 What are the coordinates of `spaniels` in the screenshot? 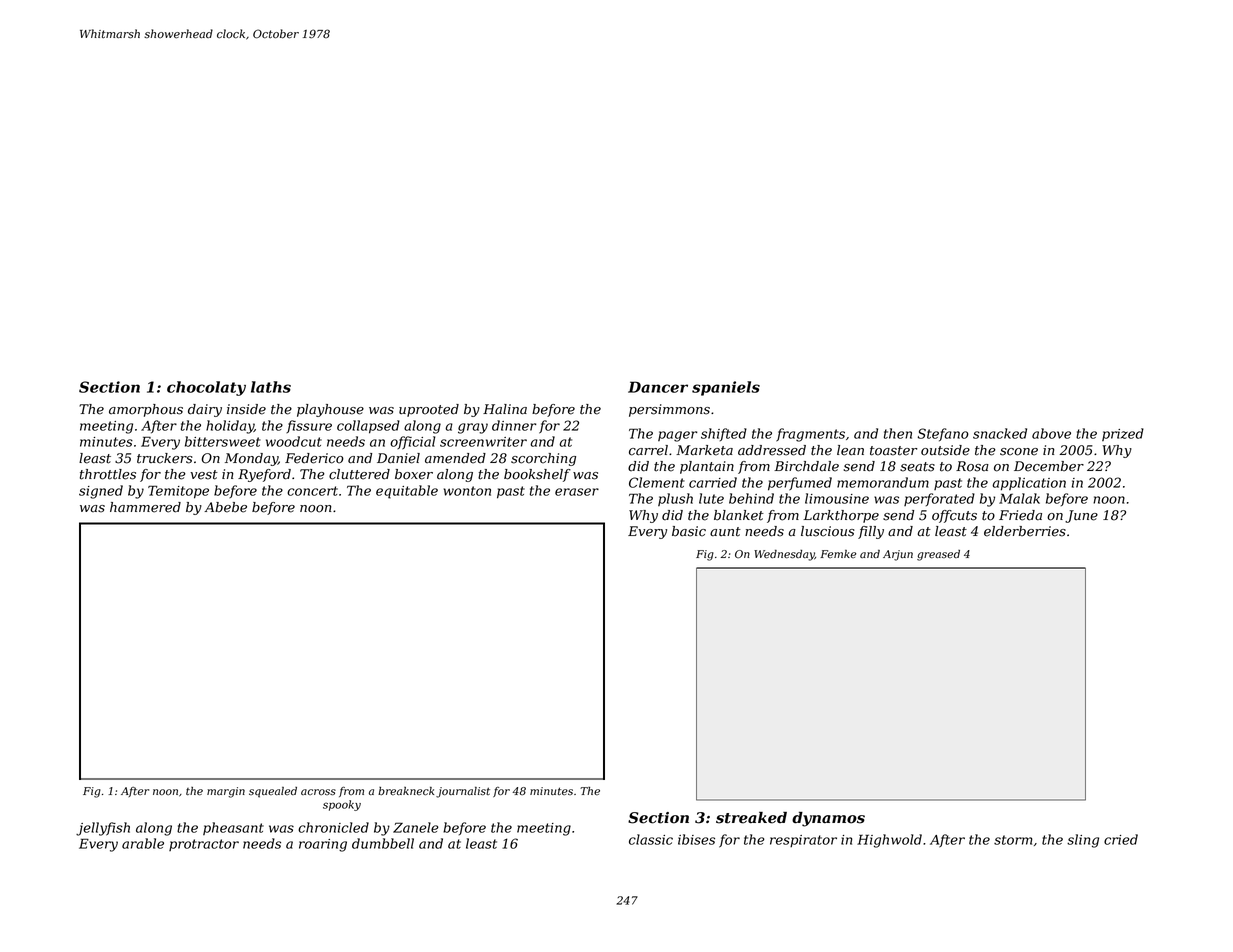 It's located at (726, 388).
